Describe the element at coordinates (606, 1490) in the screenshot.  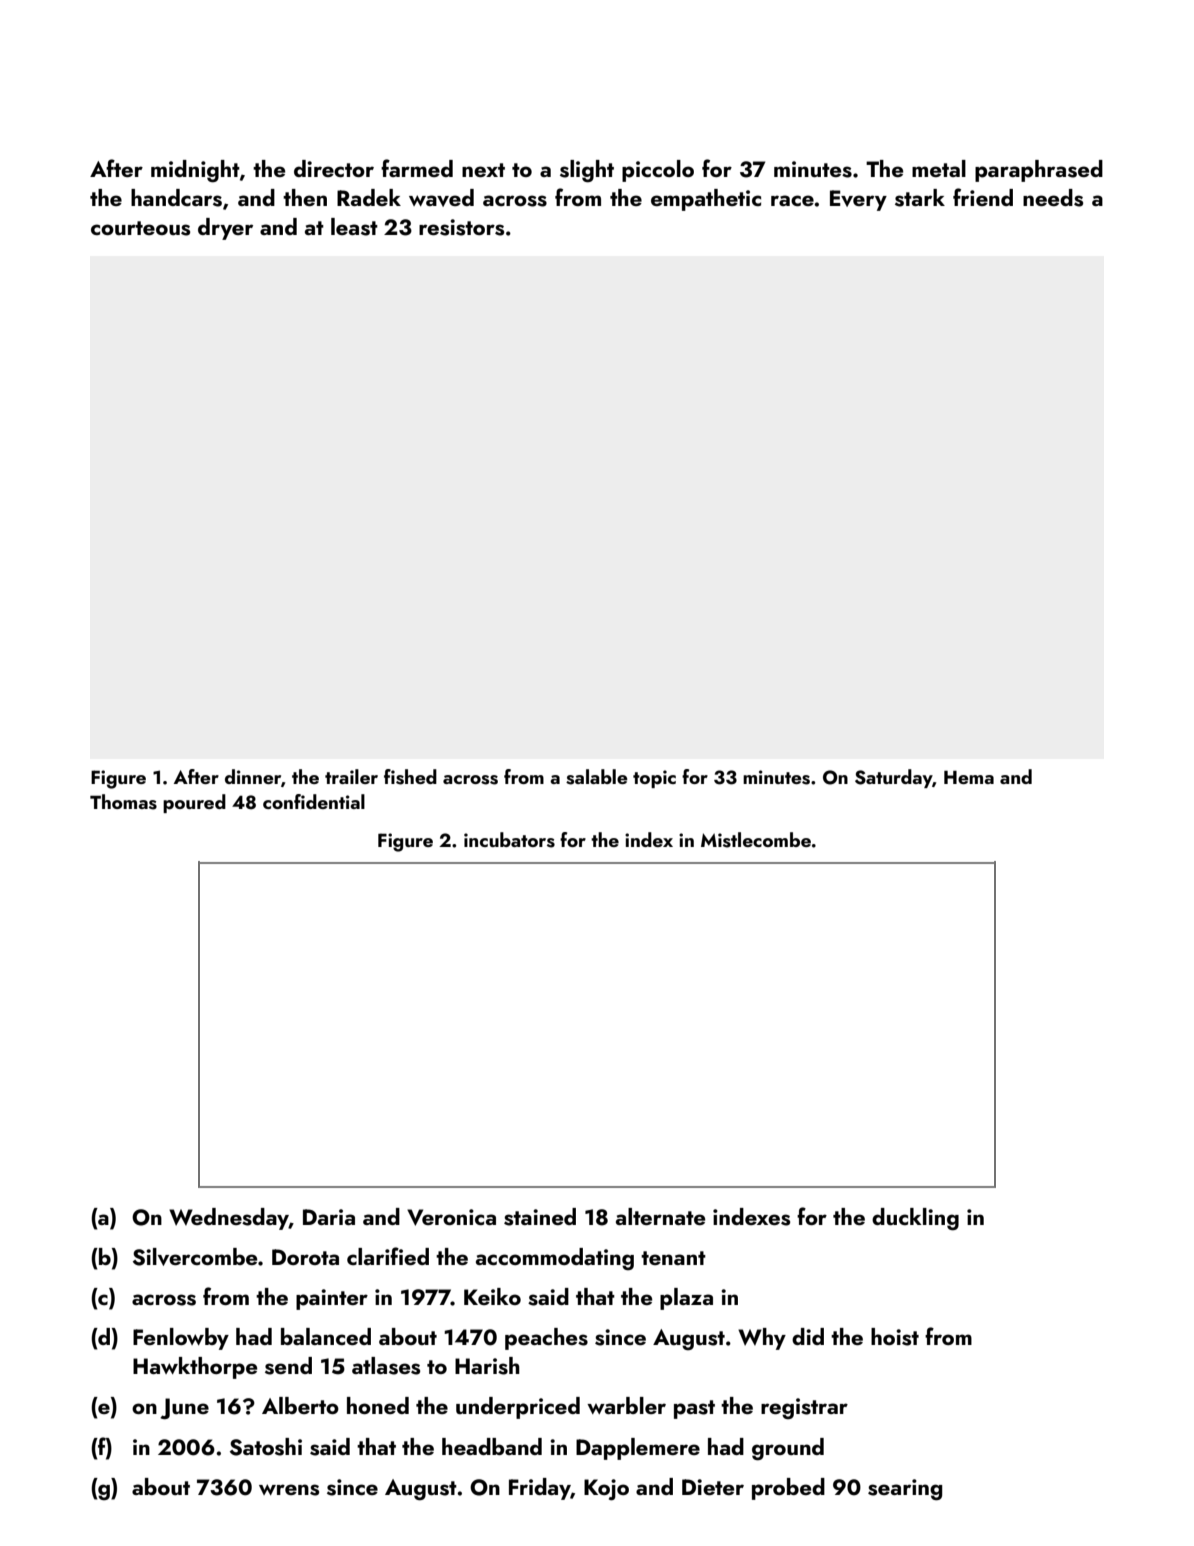
I see `Kojo` at that location.
